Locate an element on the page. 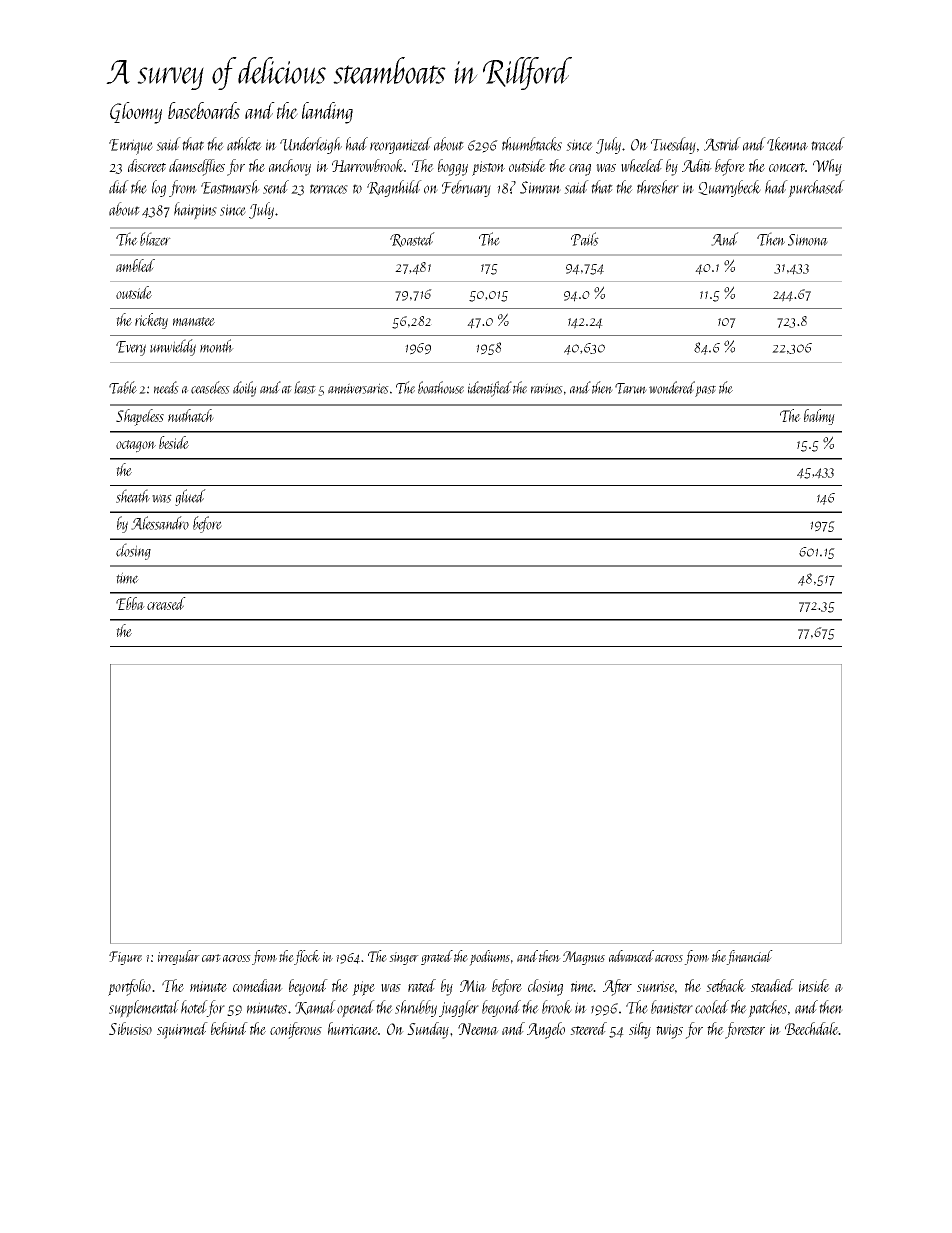 The image size is (952, 1233). needs is located at coordinates (166, 387).
